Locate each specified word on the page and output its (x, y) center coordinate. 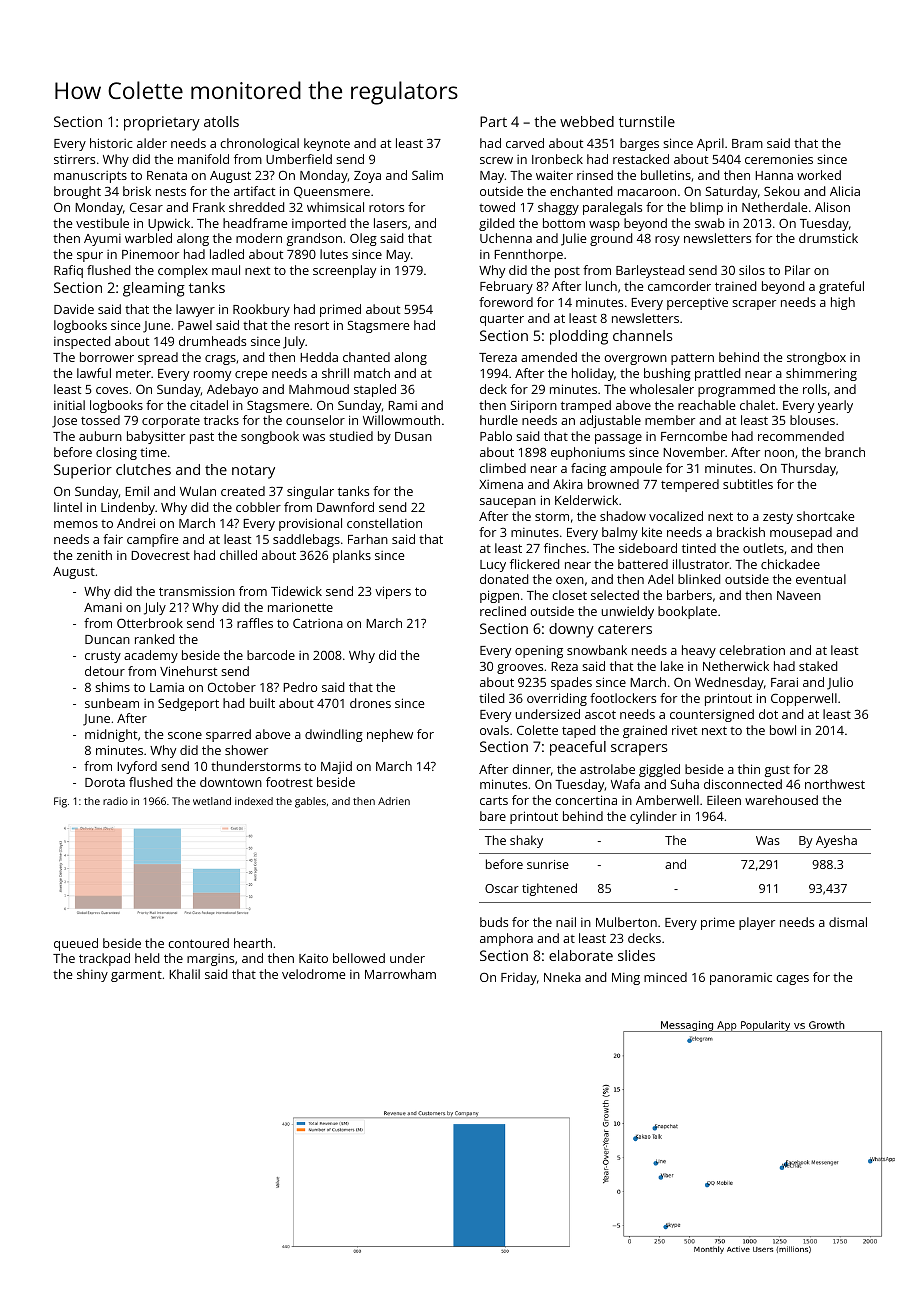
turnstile (647, 121)
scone (185, 735)
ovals (494, 730)
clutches (143, 469)
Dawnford (345, 507)
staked (818, 666)
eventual (821, 579)
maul (226, 270)
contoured (198, 943)
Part (493, 121)
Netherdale (774, 207)
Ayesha (836, 841)
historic (111, 143)
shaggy (558, 208)
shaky (526, 841)
